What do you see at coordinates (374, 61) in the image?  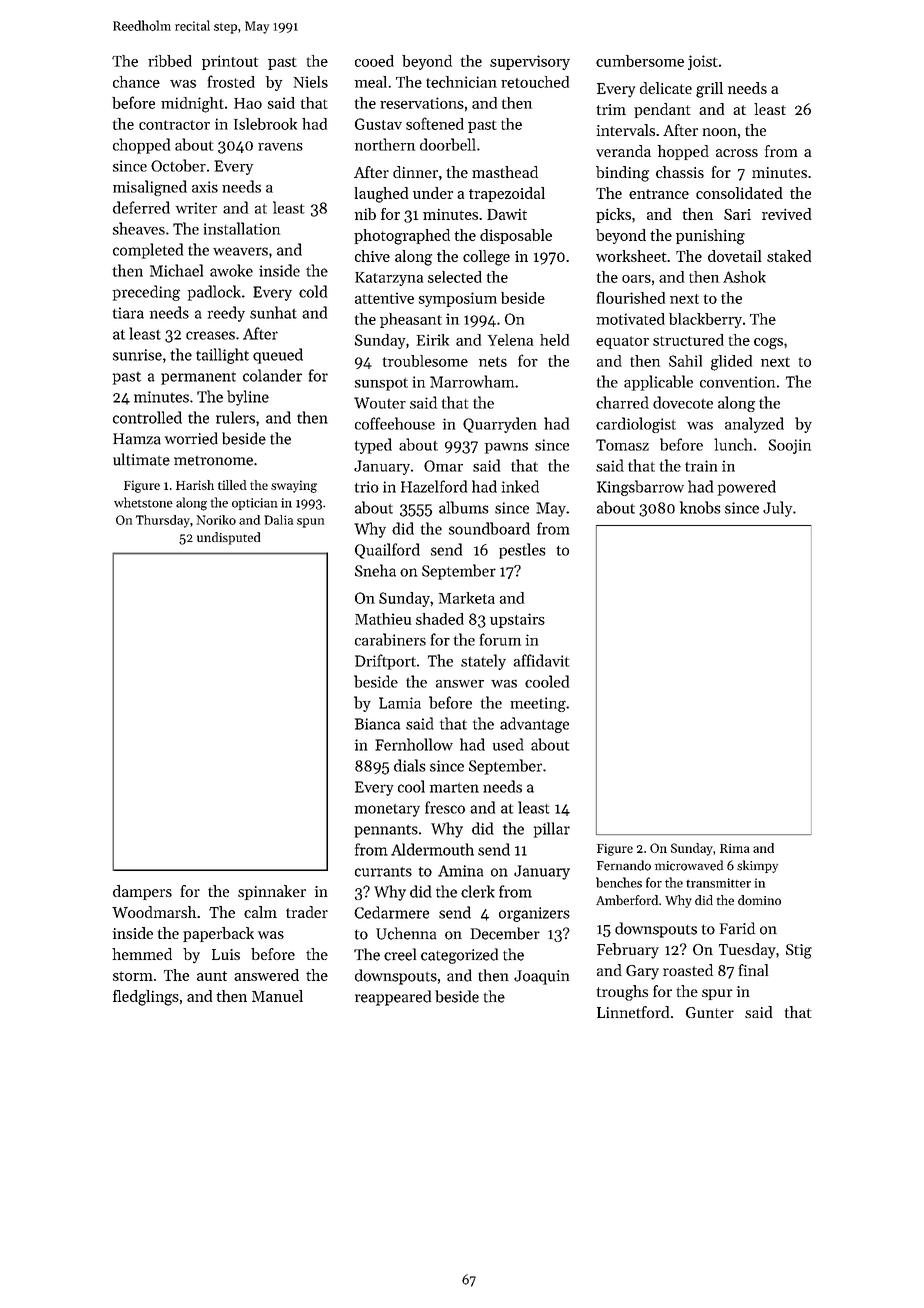 I see `cooed` at bounding box center [374, 61].
